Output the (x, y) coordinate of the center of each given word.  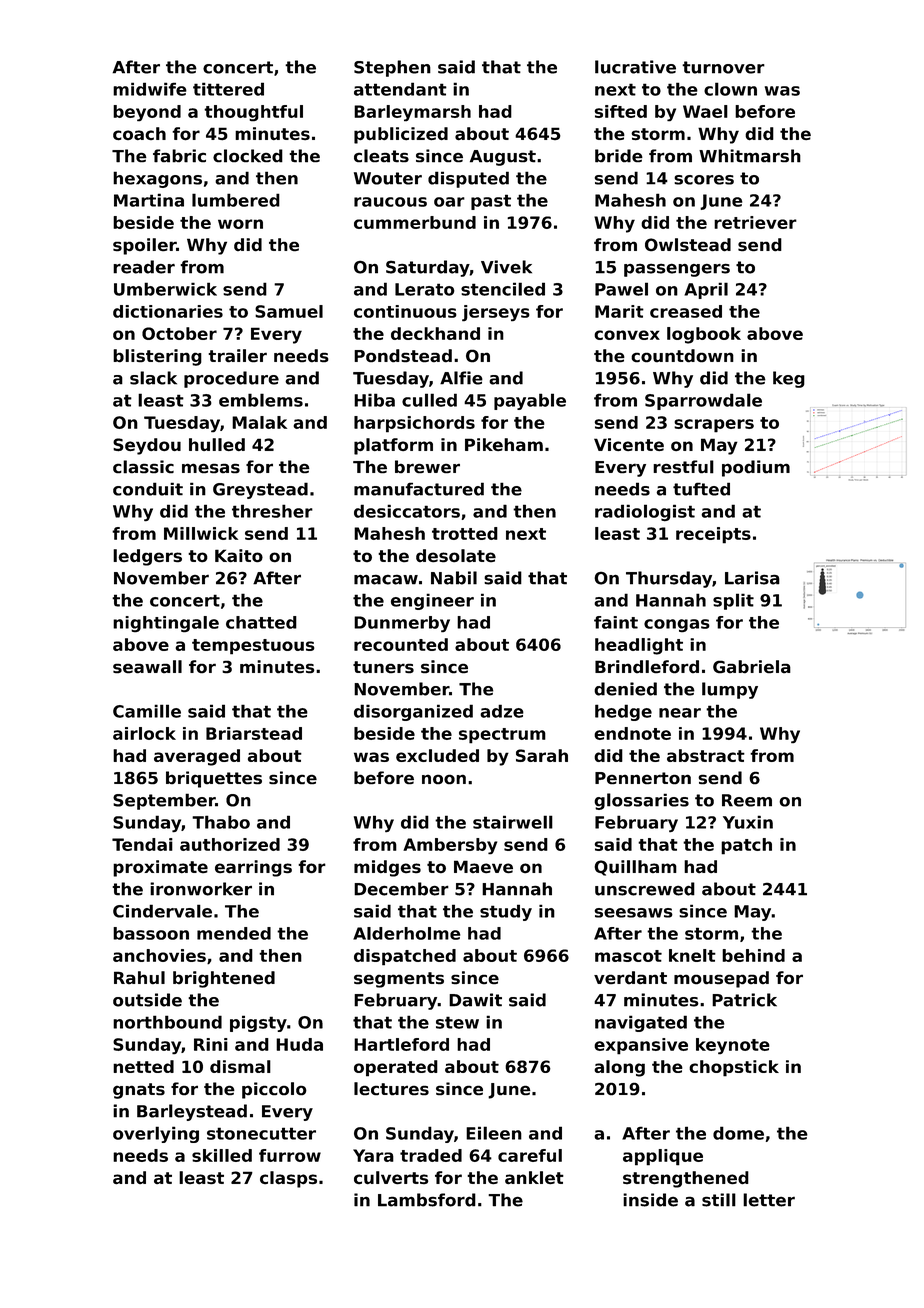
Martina (149, 200)
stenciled (503, 289)
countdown (682, 356)
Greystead (260, 490)
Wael (705, 111)
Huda (299, 1044)
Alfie (461, 378)
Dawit (475, 1000)
